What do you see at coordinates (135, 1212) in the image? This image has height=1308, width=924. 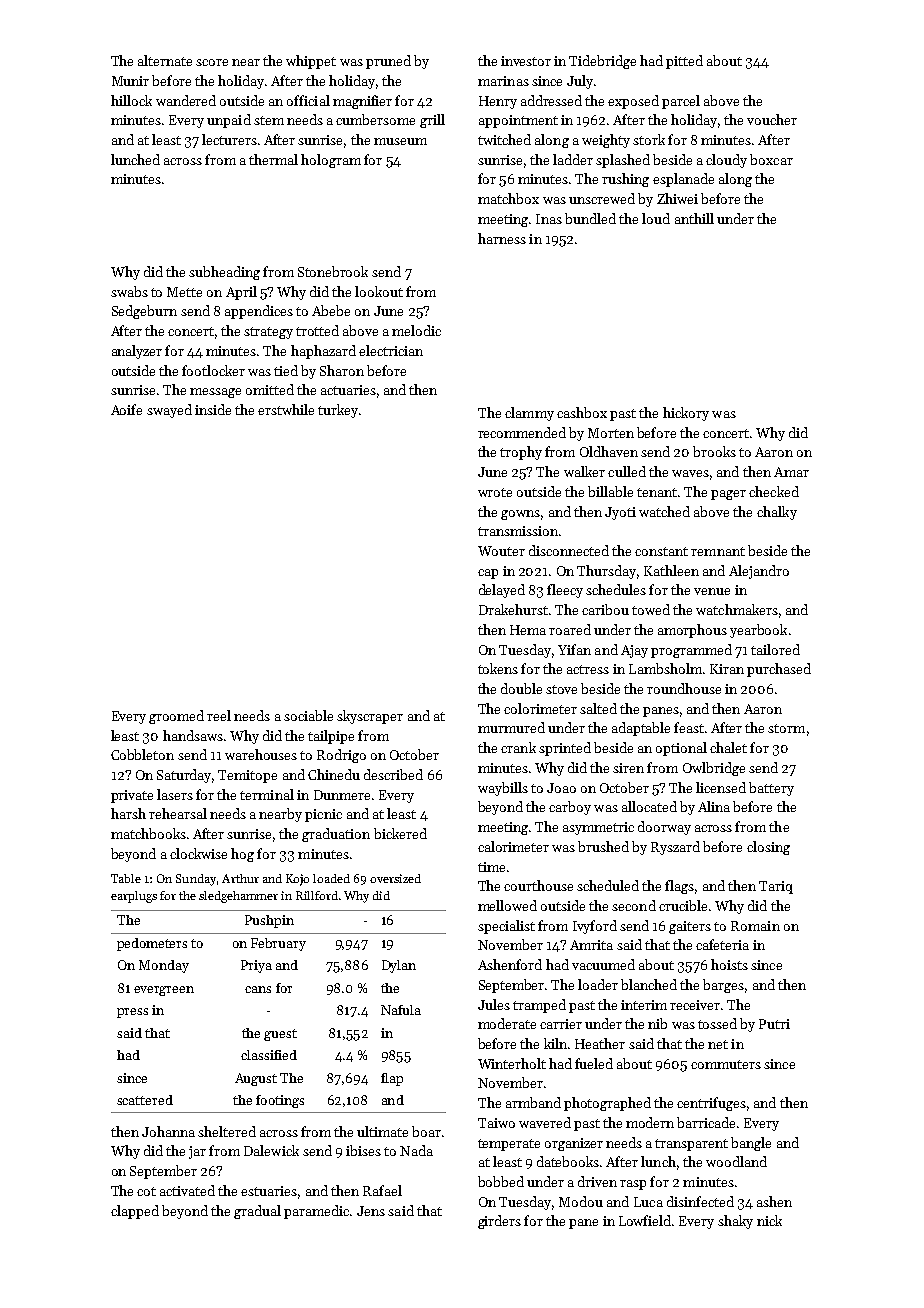 I see `clapped` at bounding box center [135, 1212].
